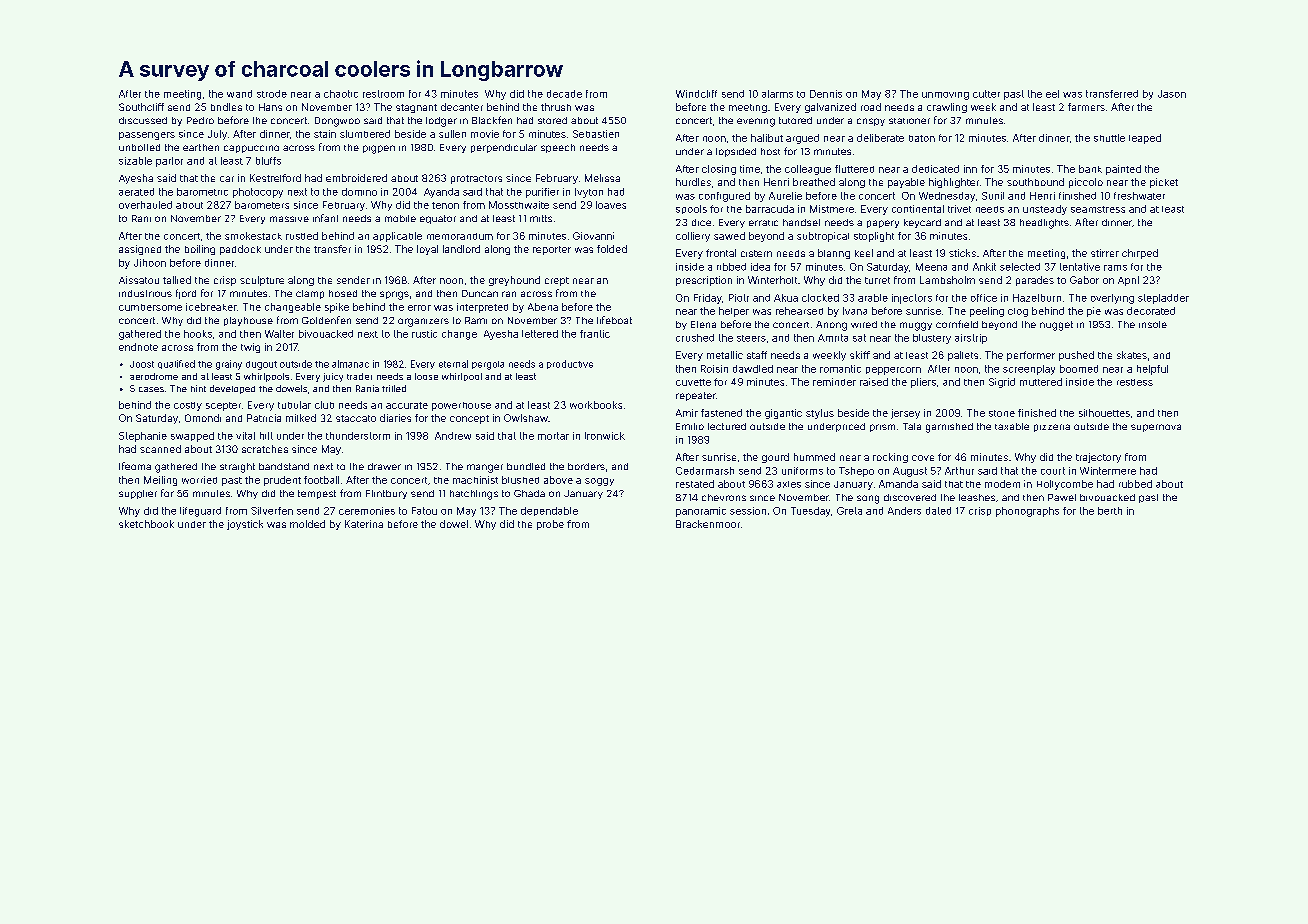 Image resolution: width=1308 pixels, height=924 pixels. I want to click on taxable, so click(1012, 426).
